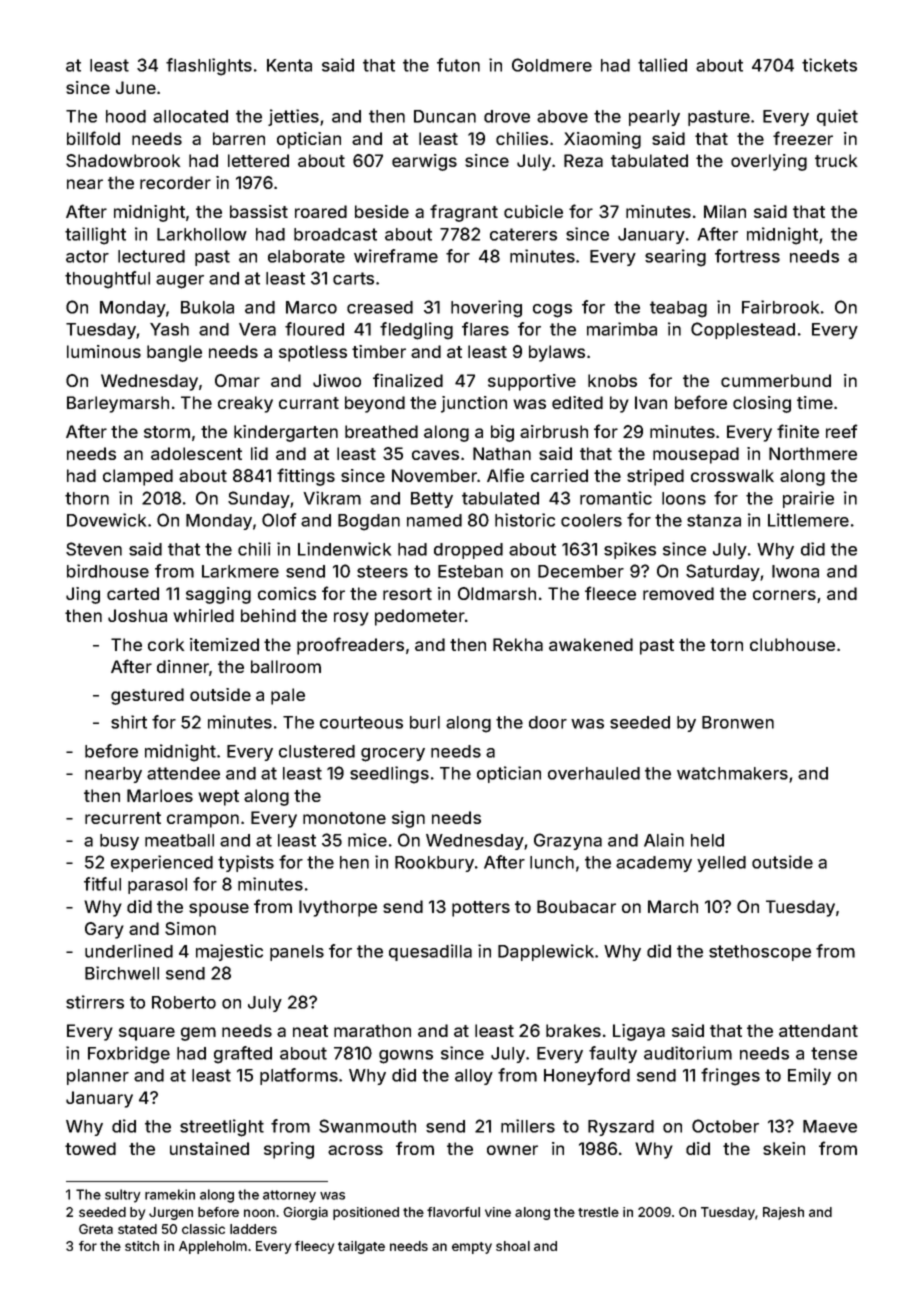 This screenshot has height=1308, width=924. I want to click on Larkmere, so click(240, 571).
